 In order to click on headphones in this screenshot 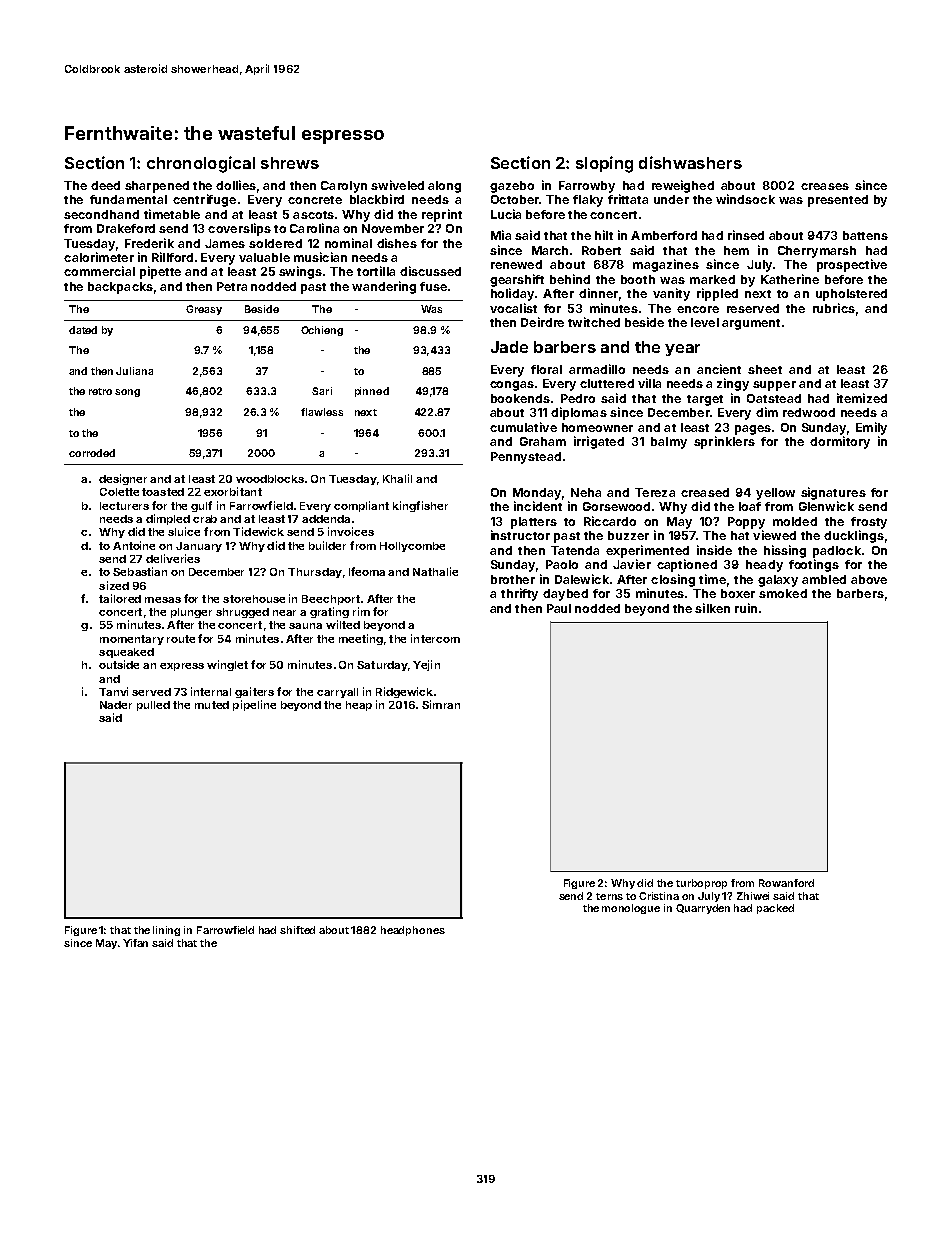, I will do `click(413, 931)`.
